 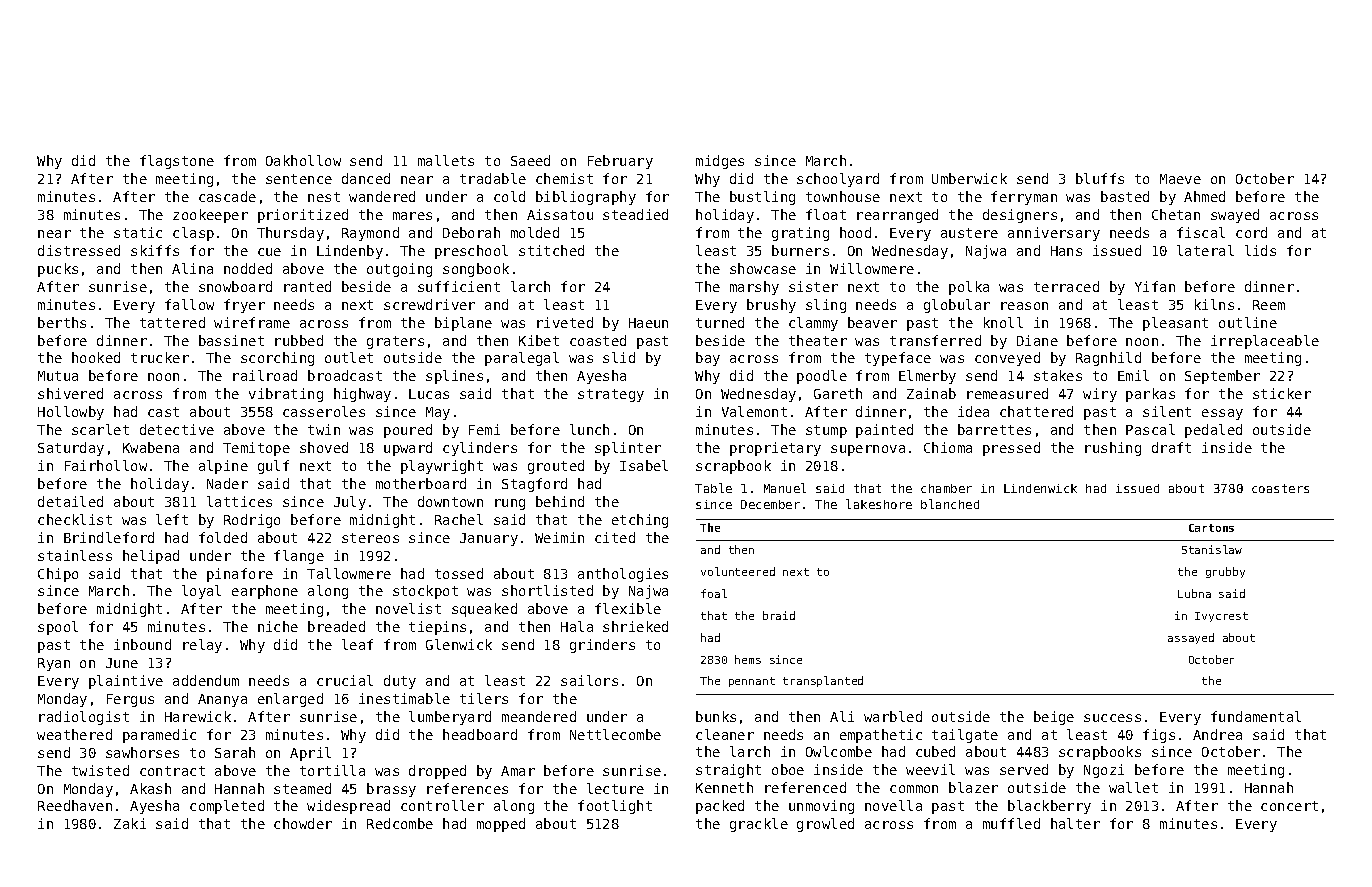 I want to click on Redcombe, so click(x=400, y=823).
